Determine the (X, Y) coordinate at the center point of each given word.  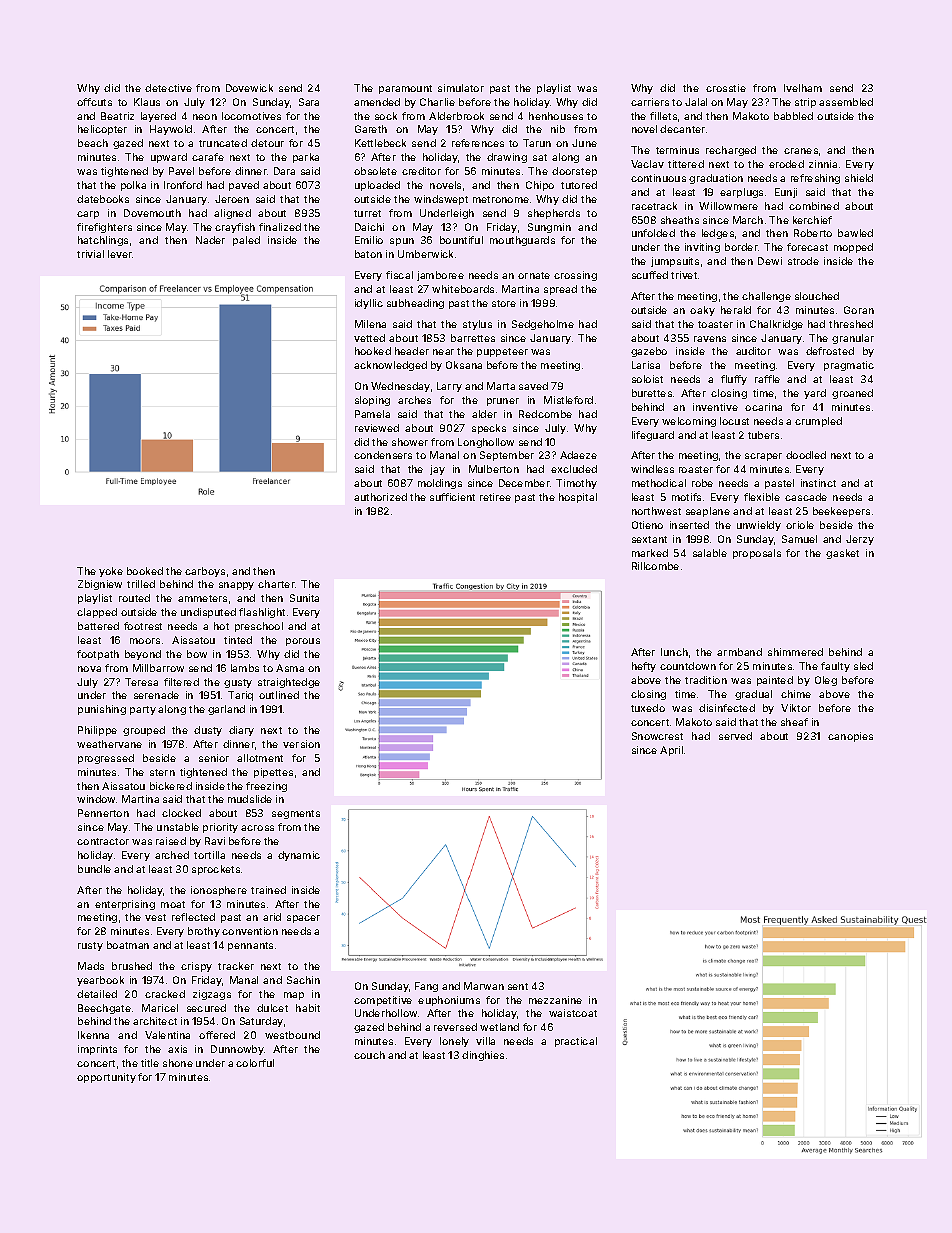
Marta (501, 386)
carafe (208, 157)
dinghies (483, 1056)
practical (576, 1042)
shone (178, 1063)
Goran (859, 310)
